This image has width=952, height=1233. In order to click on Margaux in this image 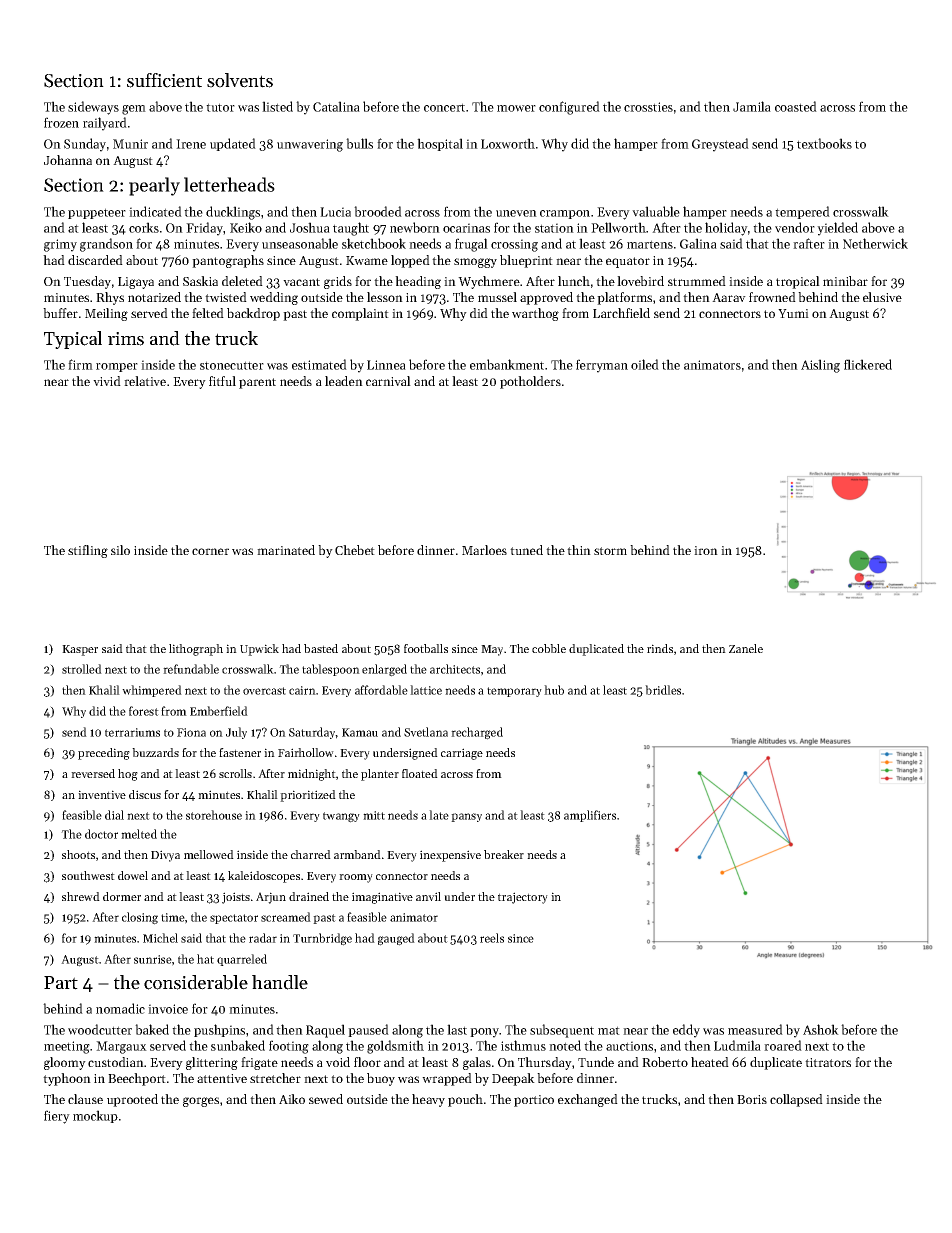, I will do `click(121, 1047)`.
